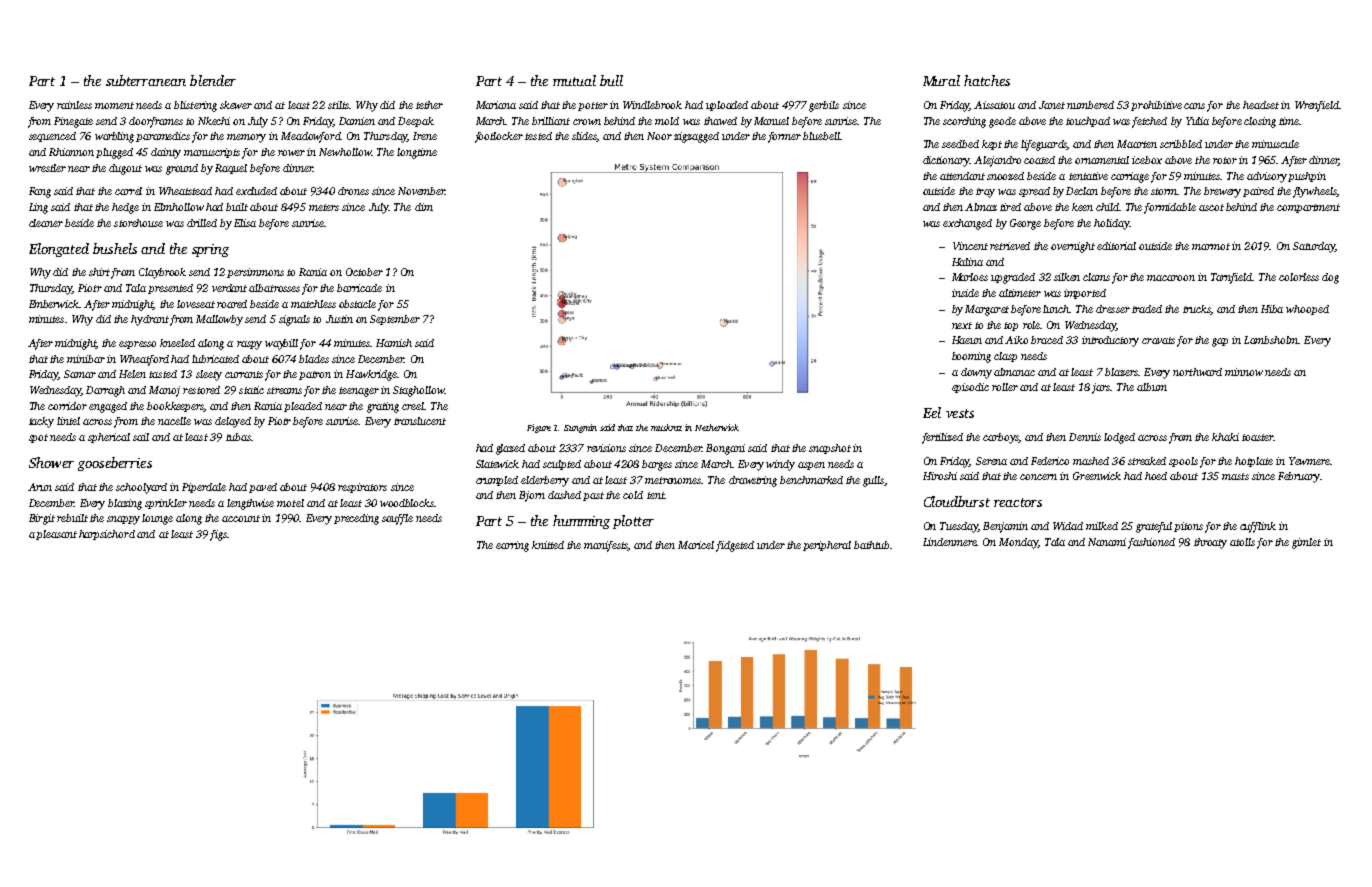  Describe the element at coordinates (987, 80) in the screenshot. I see `hatches` at that location.
